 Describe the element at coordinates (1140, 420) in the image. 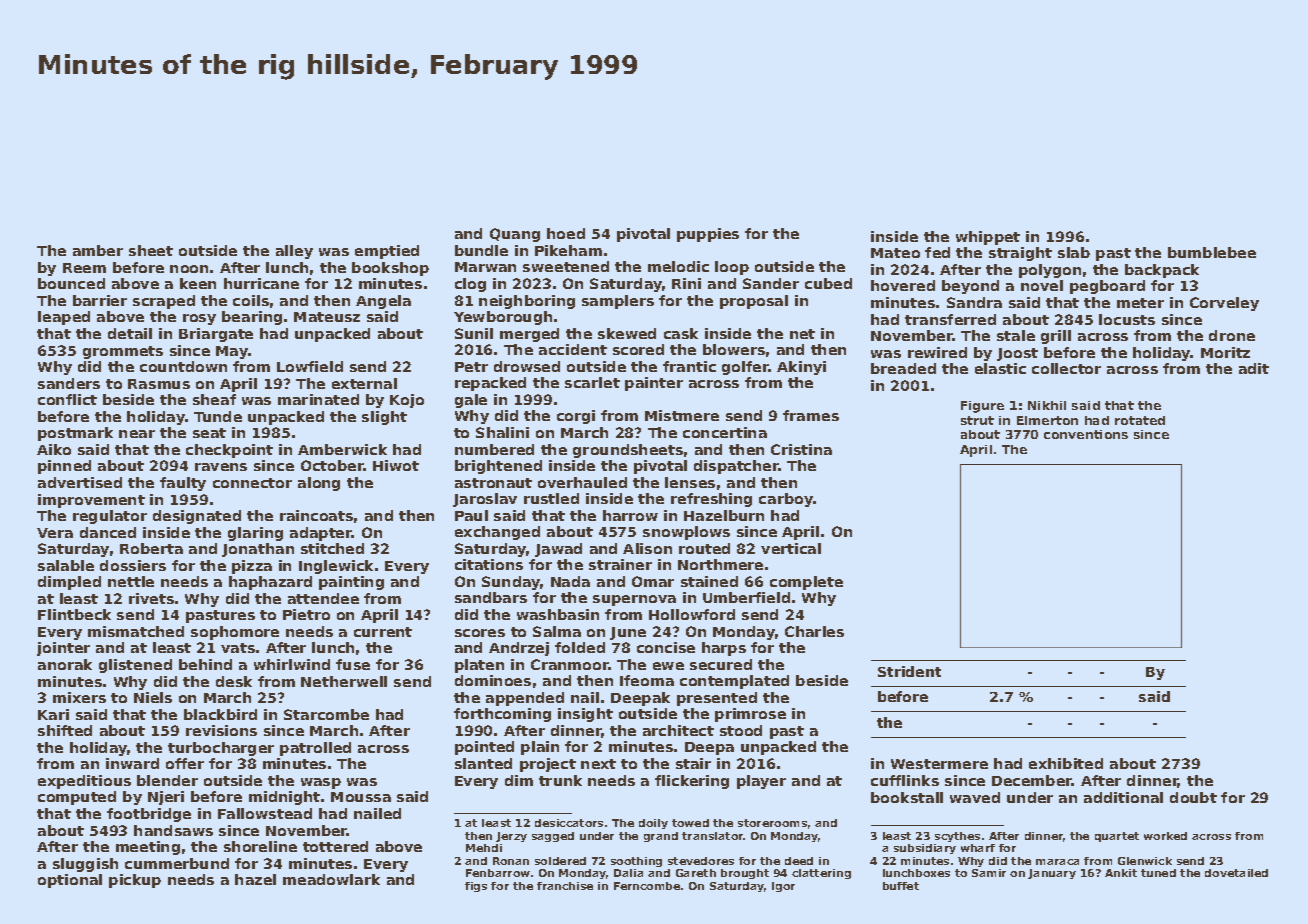

I see `rotated` at that location.
